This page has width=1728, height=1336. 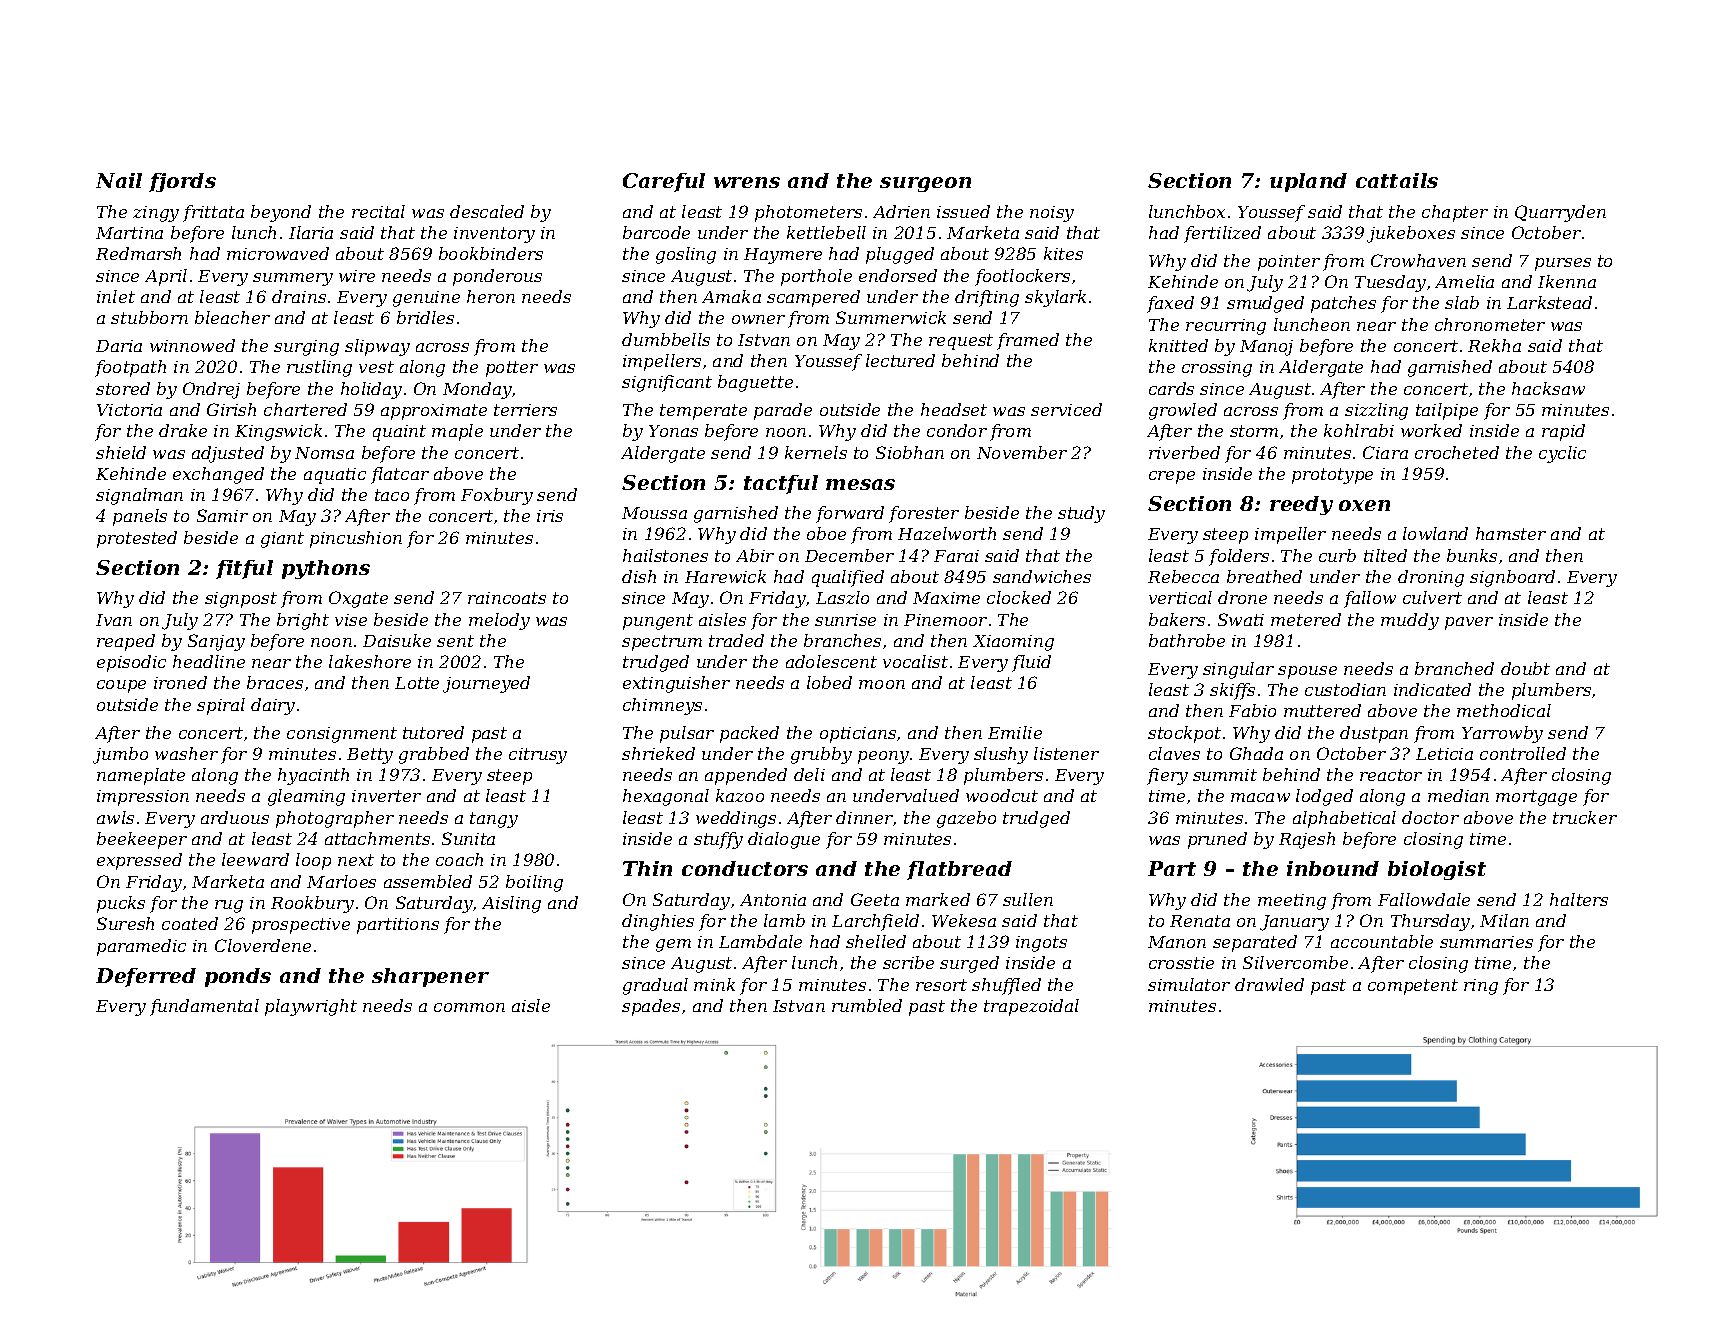 I want to click on signboard, so click(x=1512, y=578).
